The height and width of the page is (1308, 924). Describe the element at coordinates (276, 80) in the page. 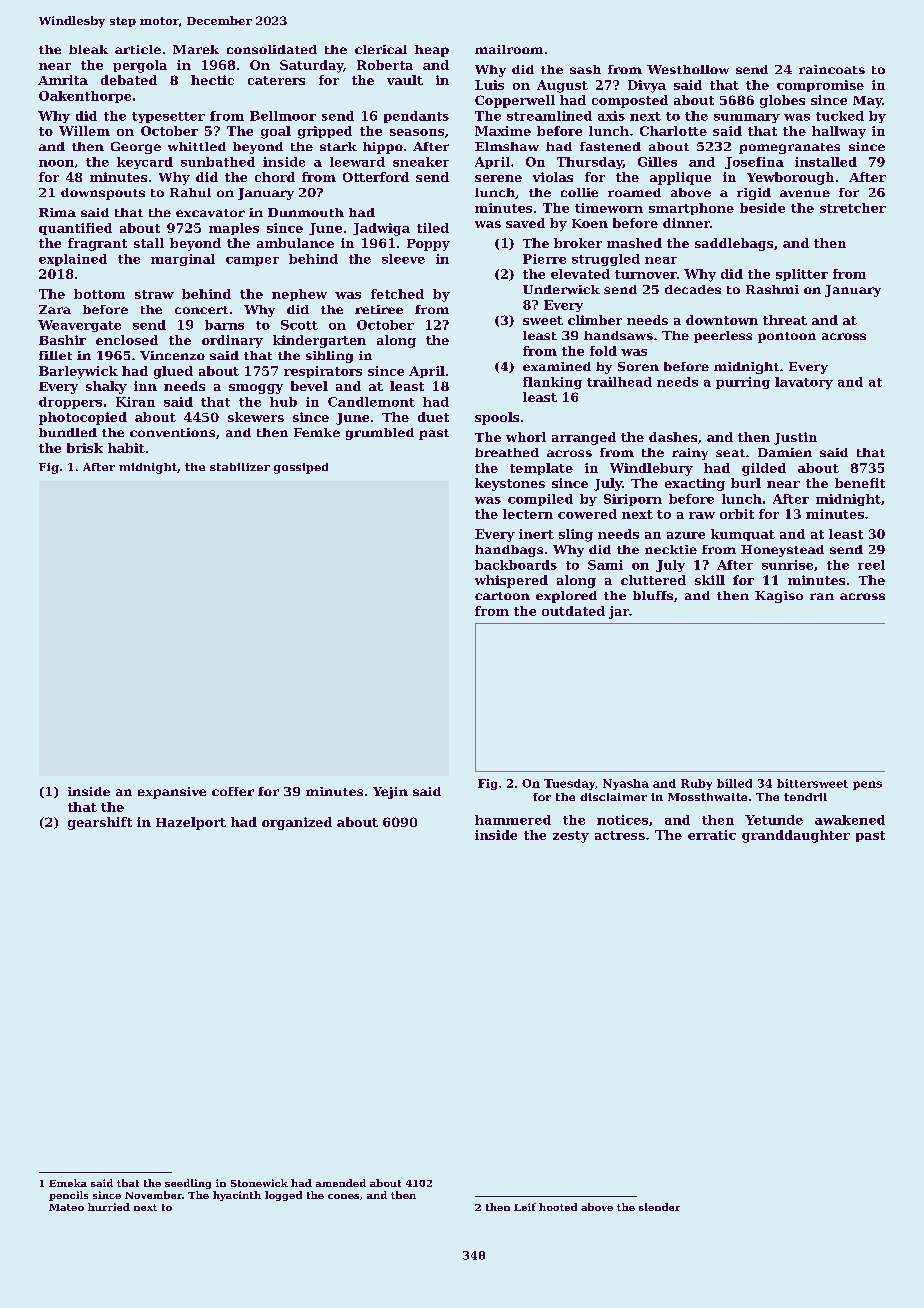

I see `caterers` at that location.
